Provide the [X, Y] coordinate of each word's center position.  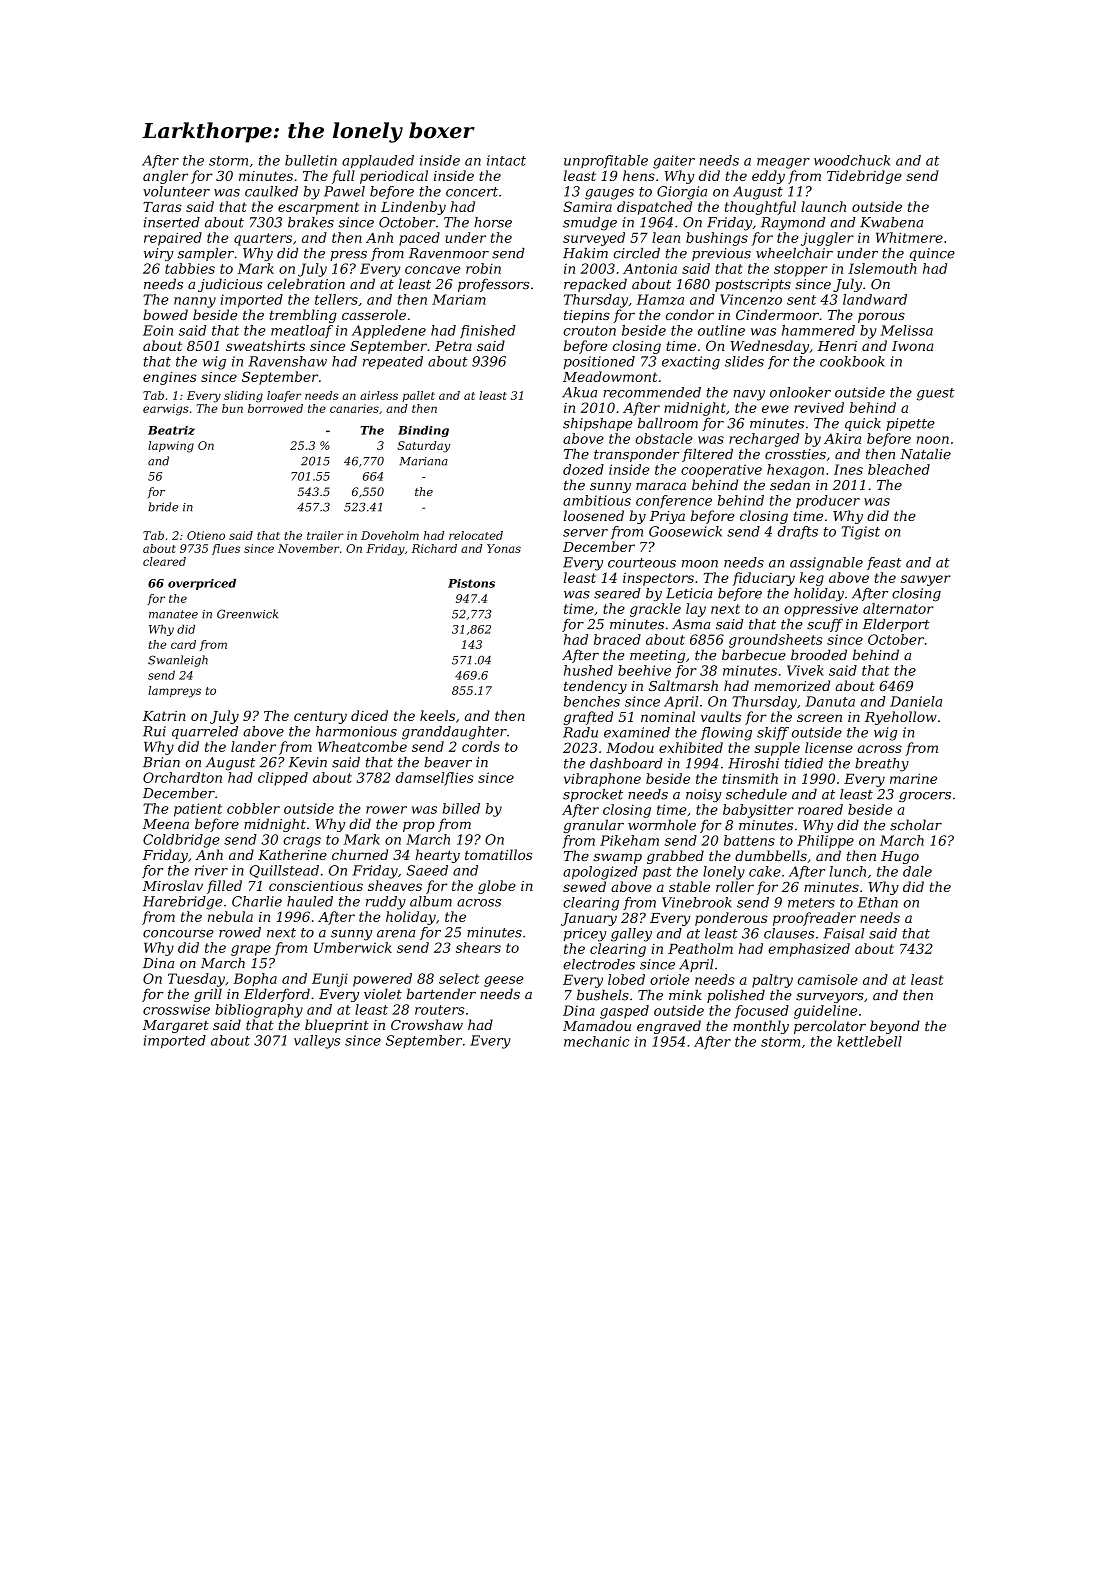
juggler [827, 239]
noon [933, 440]
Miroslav [173, 885]
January [589, 919]
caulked [271, 191]
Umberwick [353, 947]
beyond [895, 1027]
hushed [588, 670]
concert [472, 192]
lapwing [171, 447]
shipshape [597, 424]
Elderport [896, 625]
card [183, 644]
